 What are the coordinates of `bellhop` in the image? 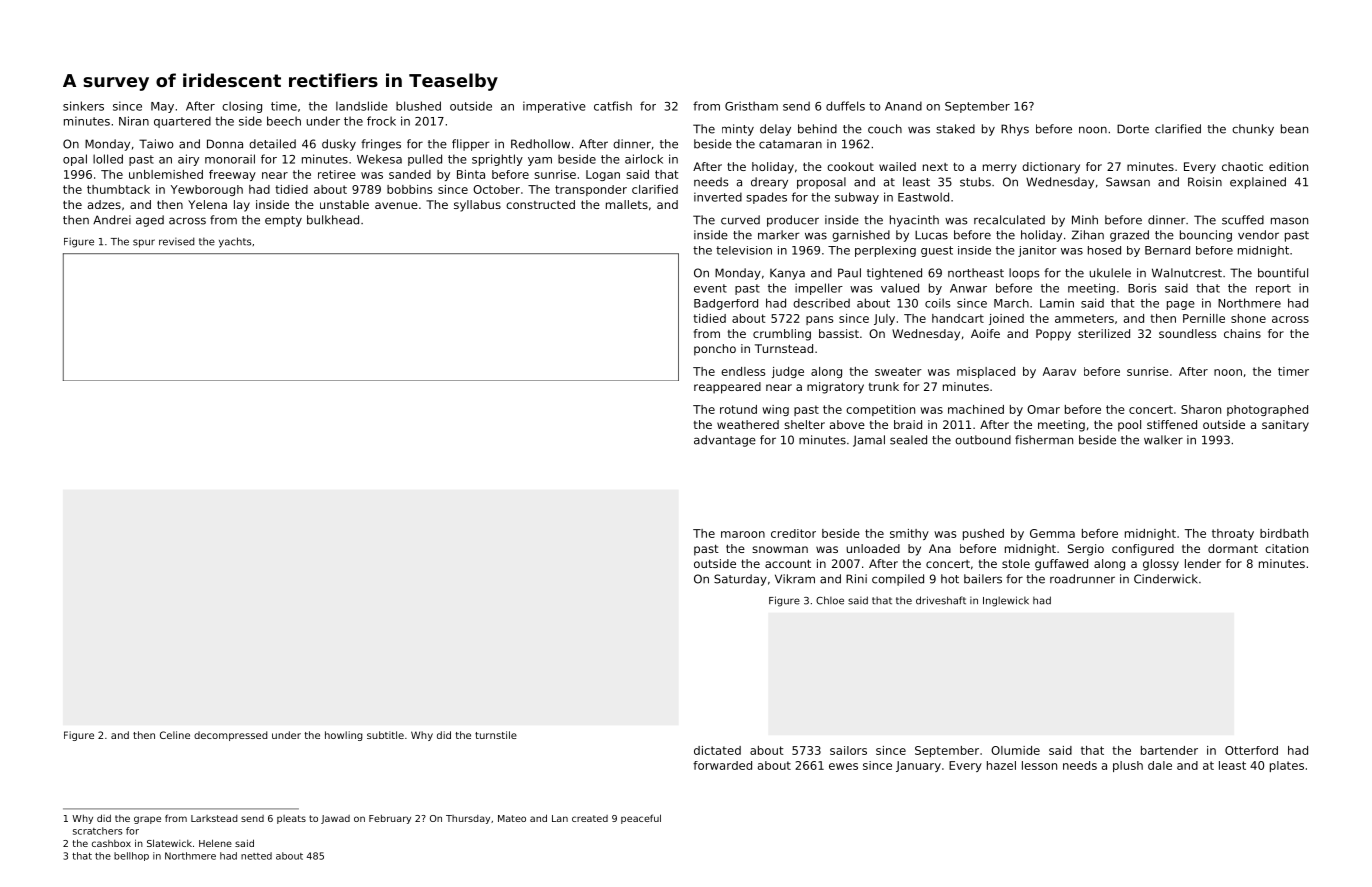 It's located at (131, 856).
